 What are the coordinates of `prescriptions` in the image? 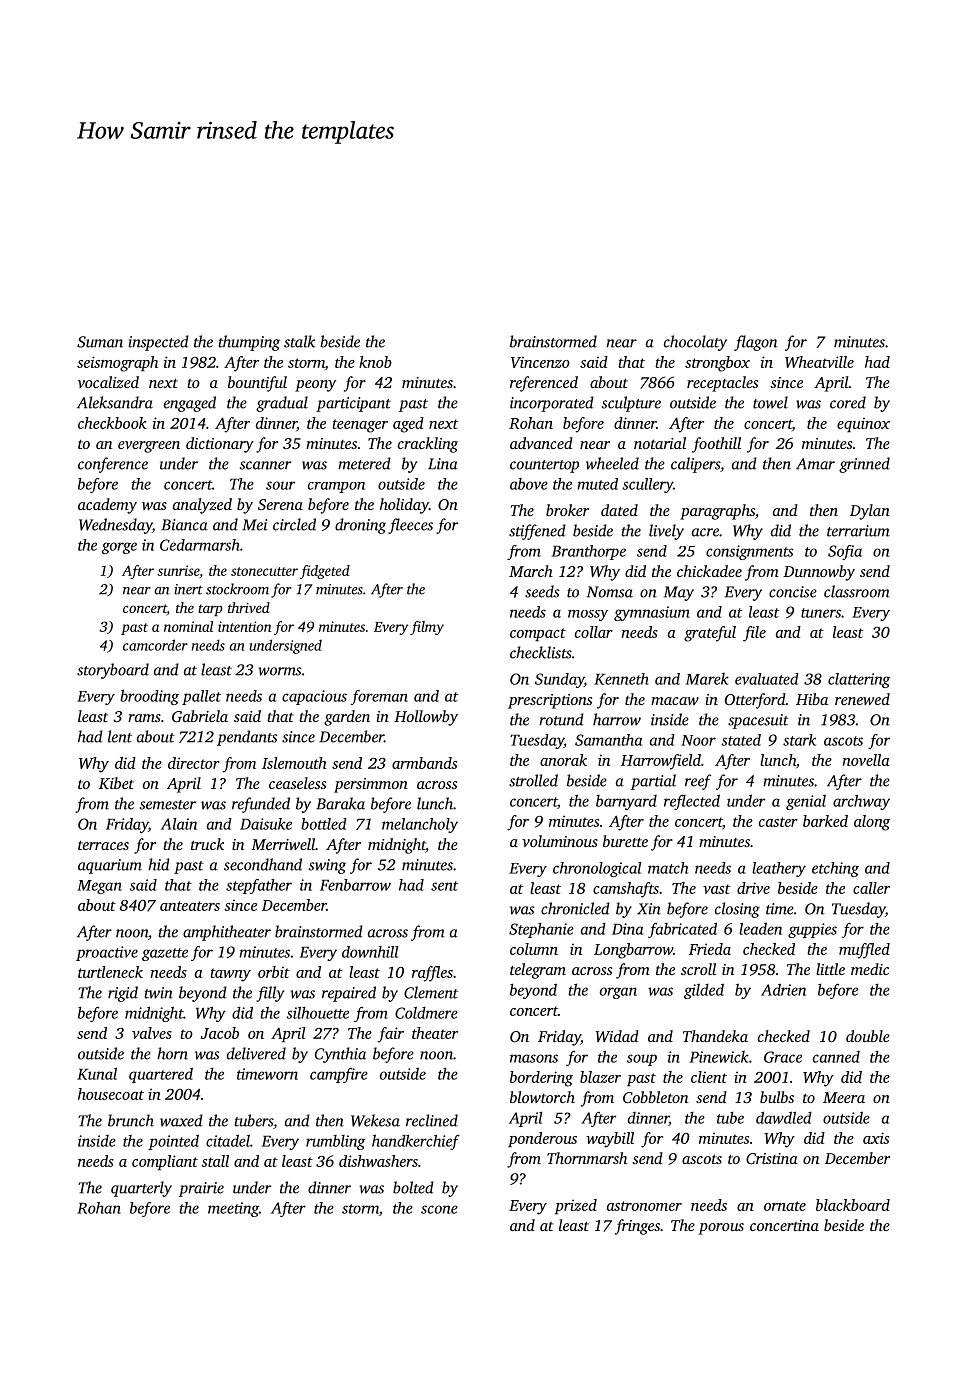 It's located at (550, 701).
